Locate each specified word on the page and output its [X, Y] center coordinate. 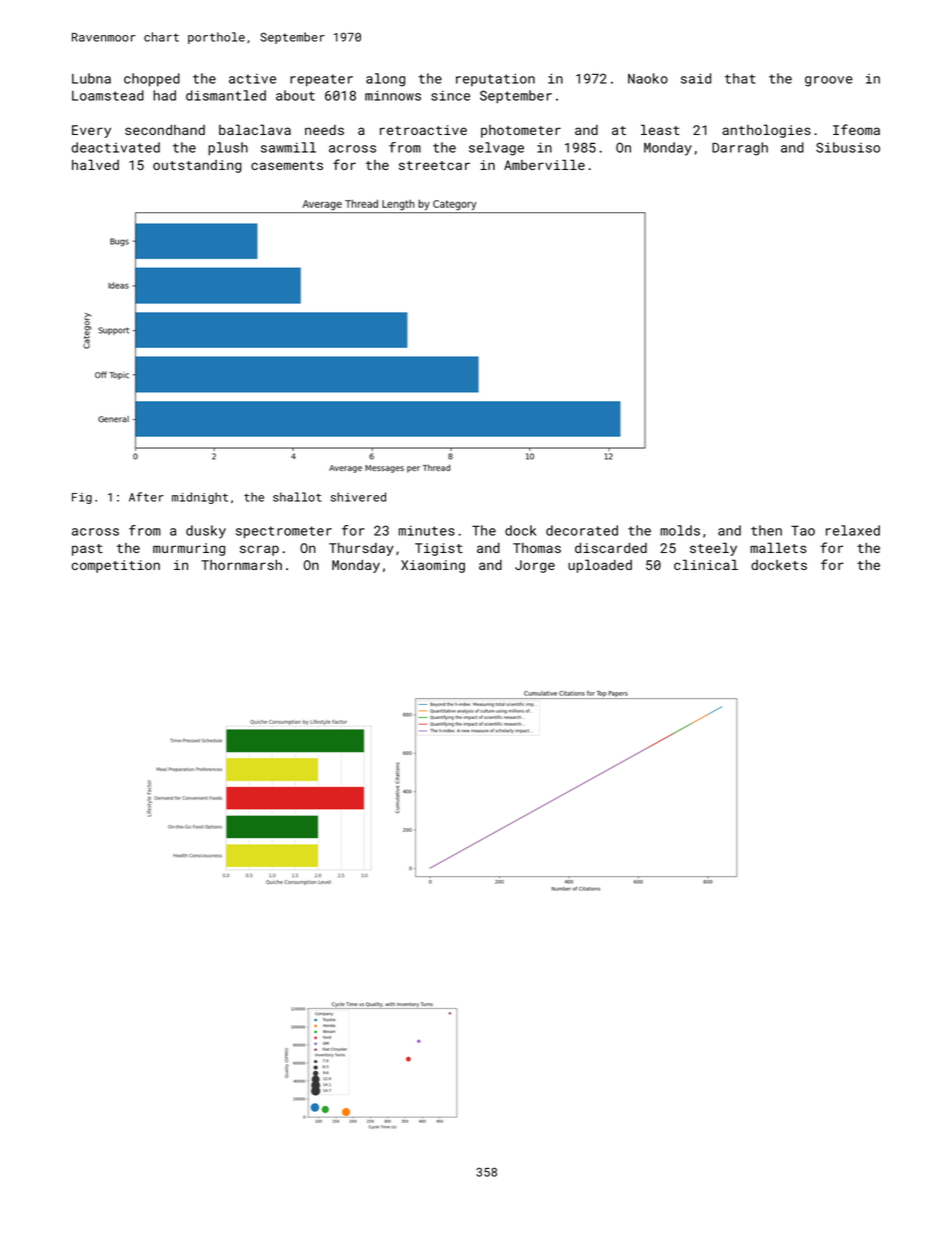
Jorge [535, 566]
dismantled [226, 95]
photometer [521, 131]
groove [829, 81]
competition [116, 566]
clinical [706, 564]
